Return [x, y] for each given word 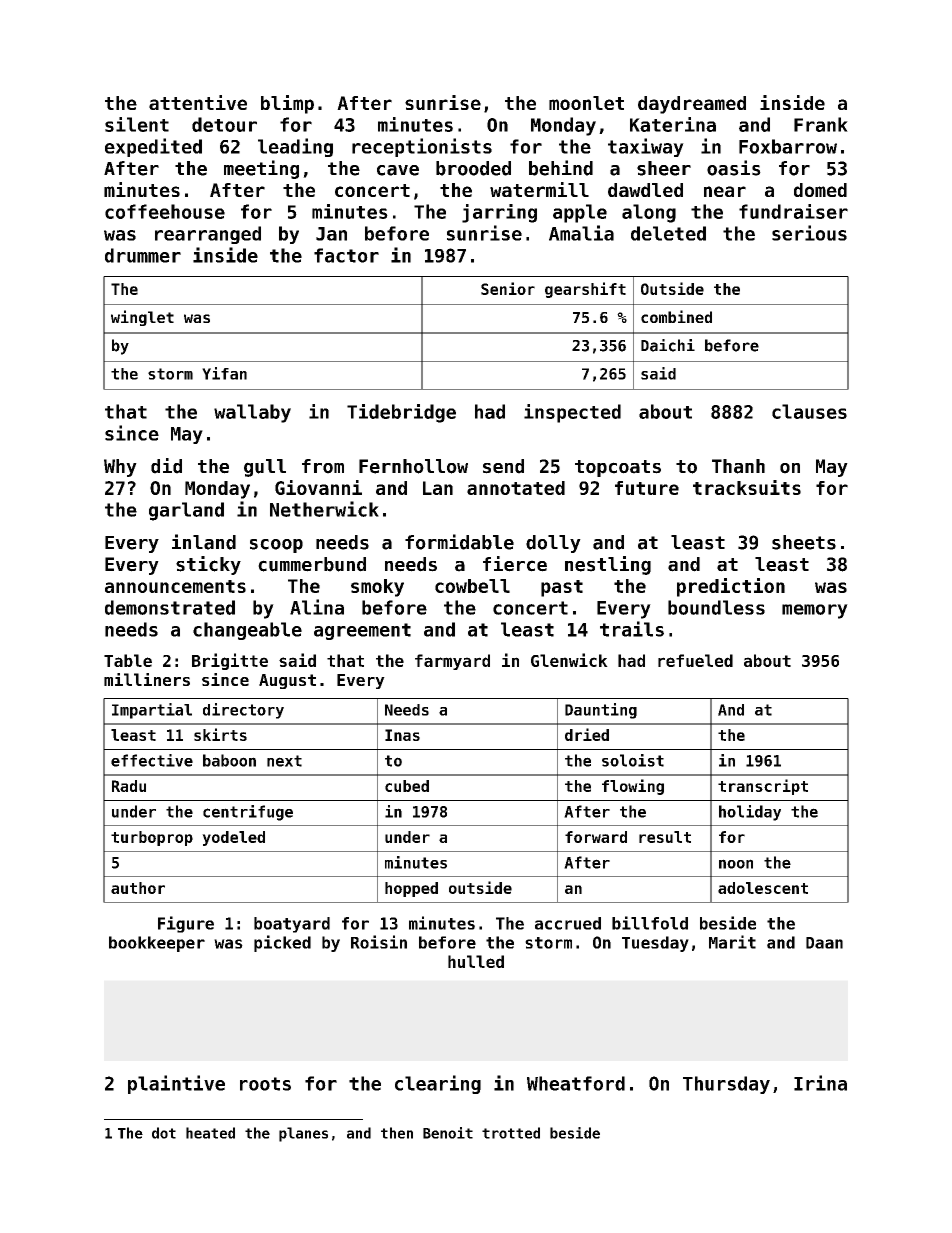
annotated [516, 488]
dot [164, 1133]
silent [137, 124]
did [166, 466]
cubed [407, 786]
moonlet [586, 103]
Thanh [738, 466]
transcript [763, 787]
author [138, 888]
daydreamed [692, 105]
